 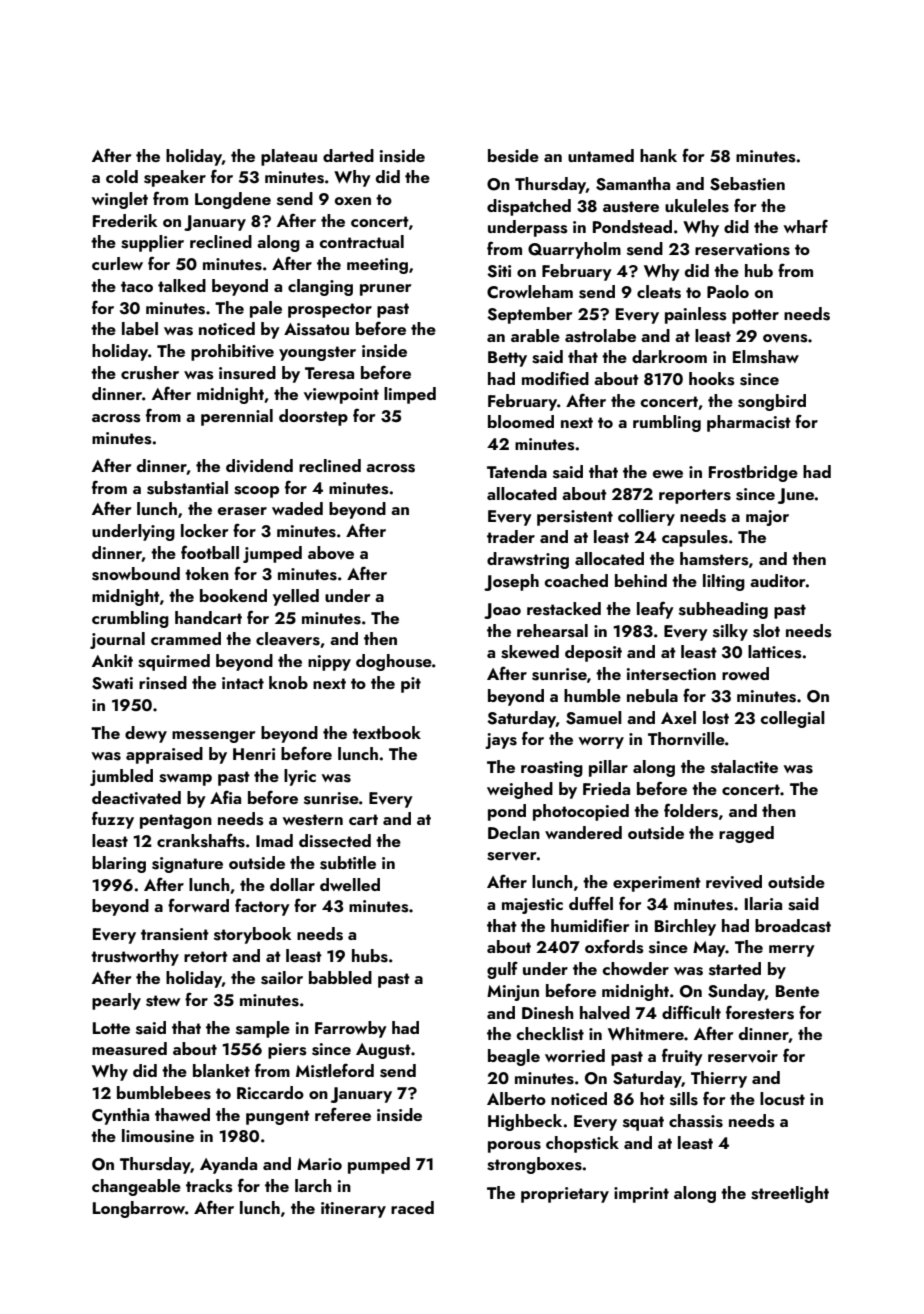 I want to click on folders, so click(x=691, y=810).
